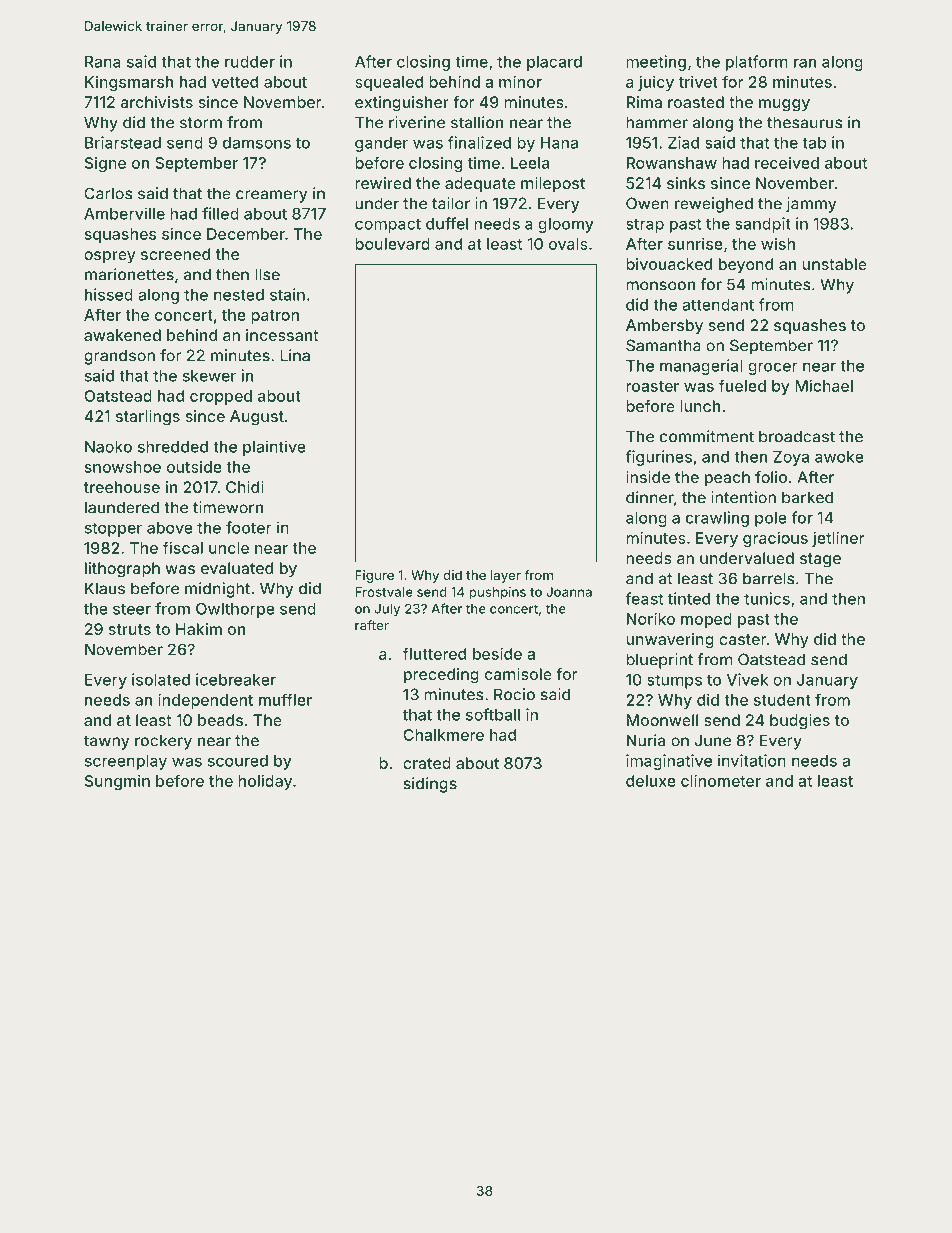  Describe the element at coordinates (718, 305) in the document. I see `attendant` at that location.
